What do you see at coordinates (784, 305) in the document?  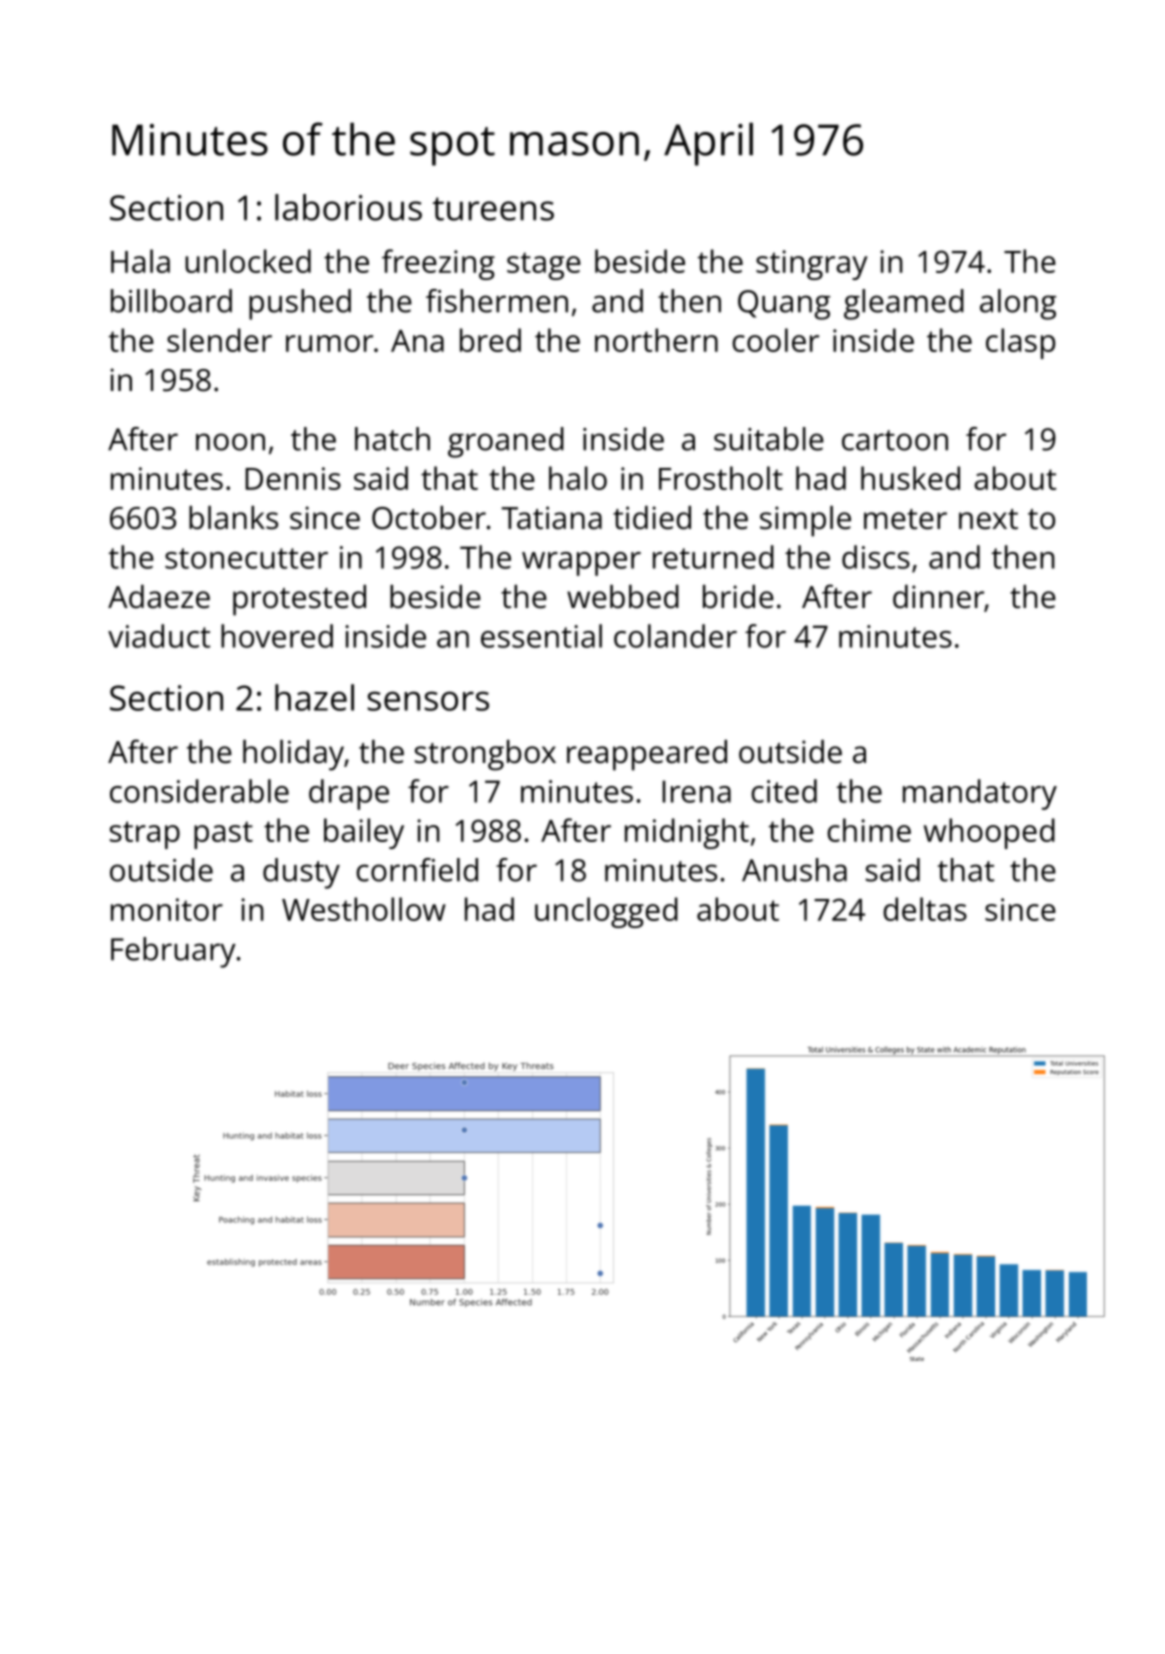 I see `Quang` at bounding box center [784, 305].
